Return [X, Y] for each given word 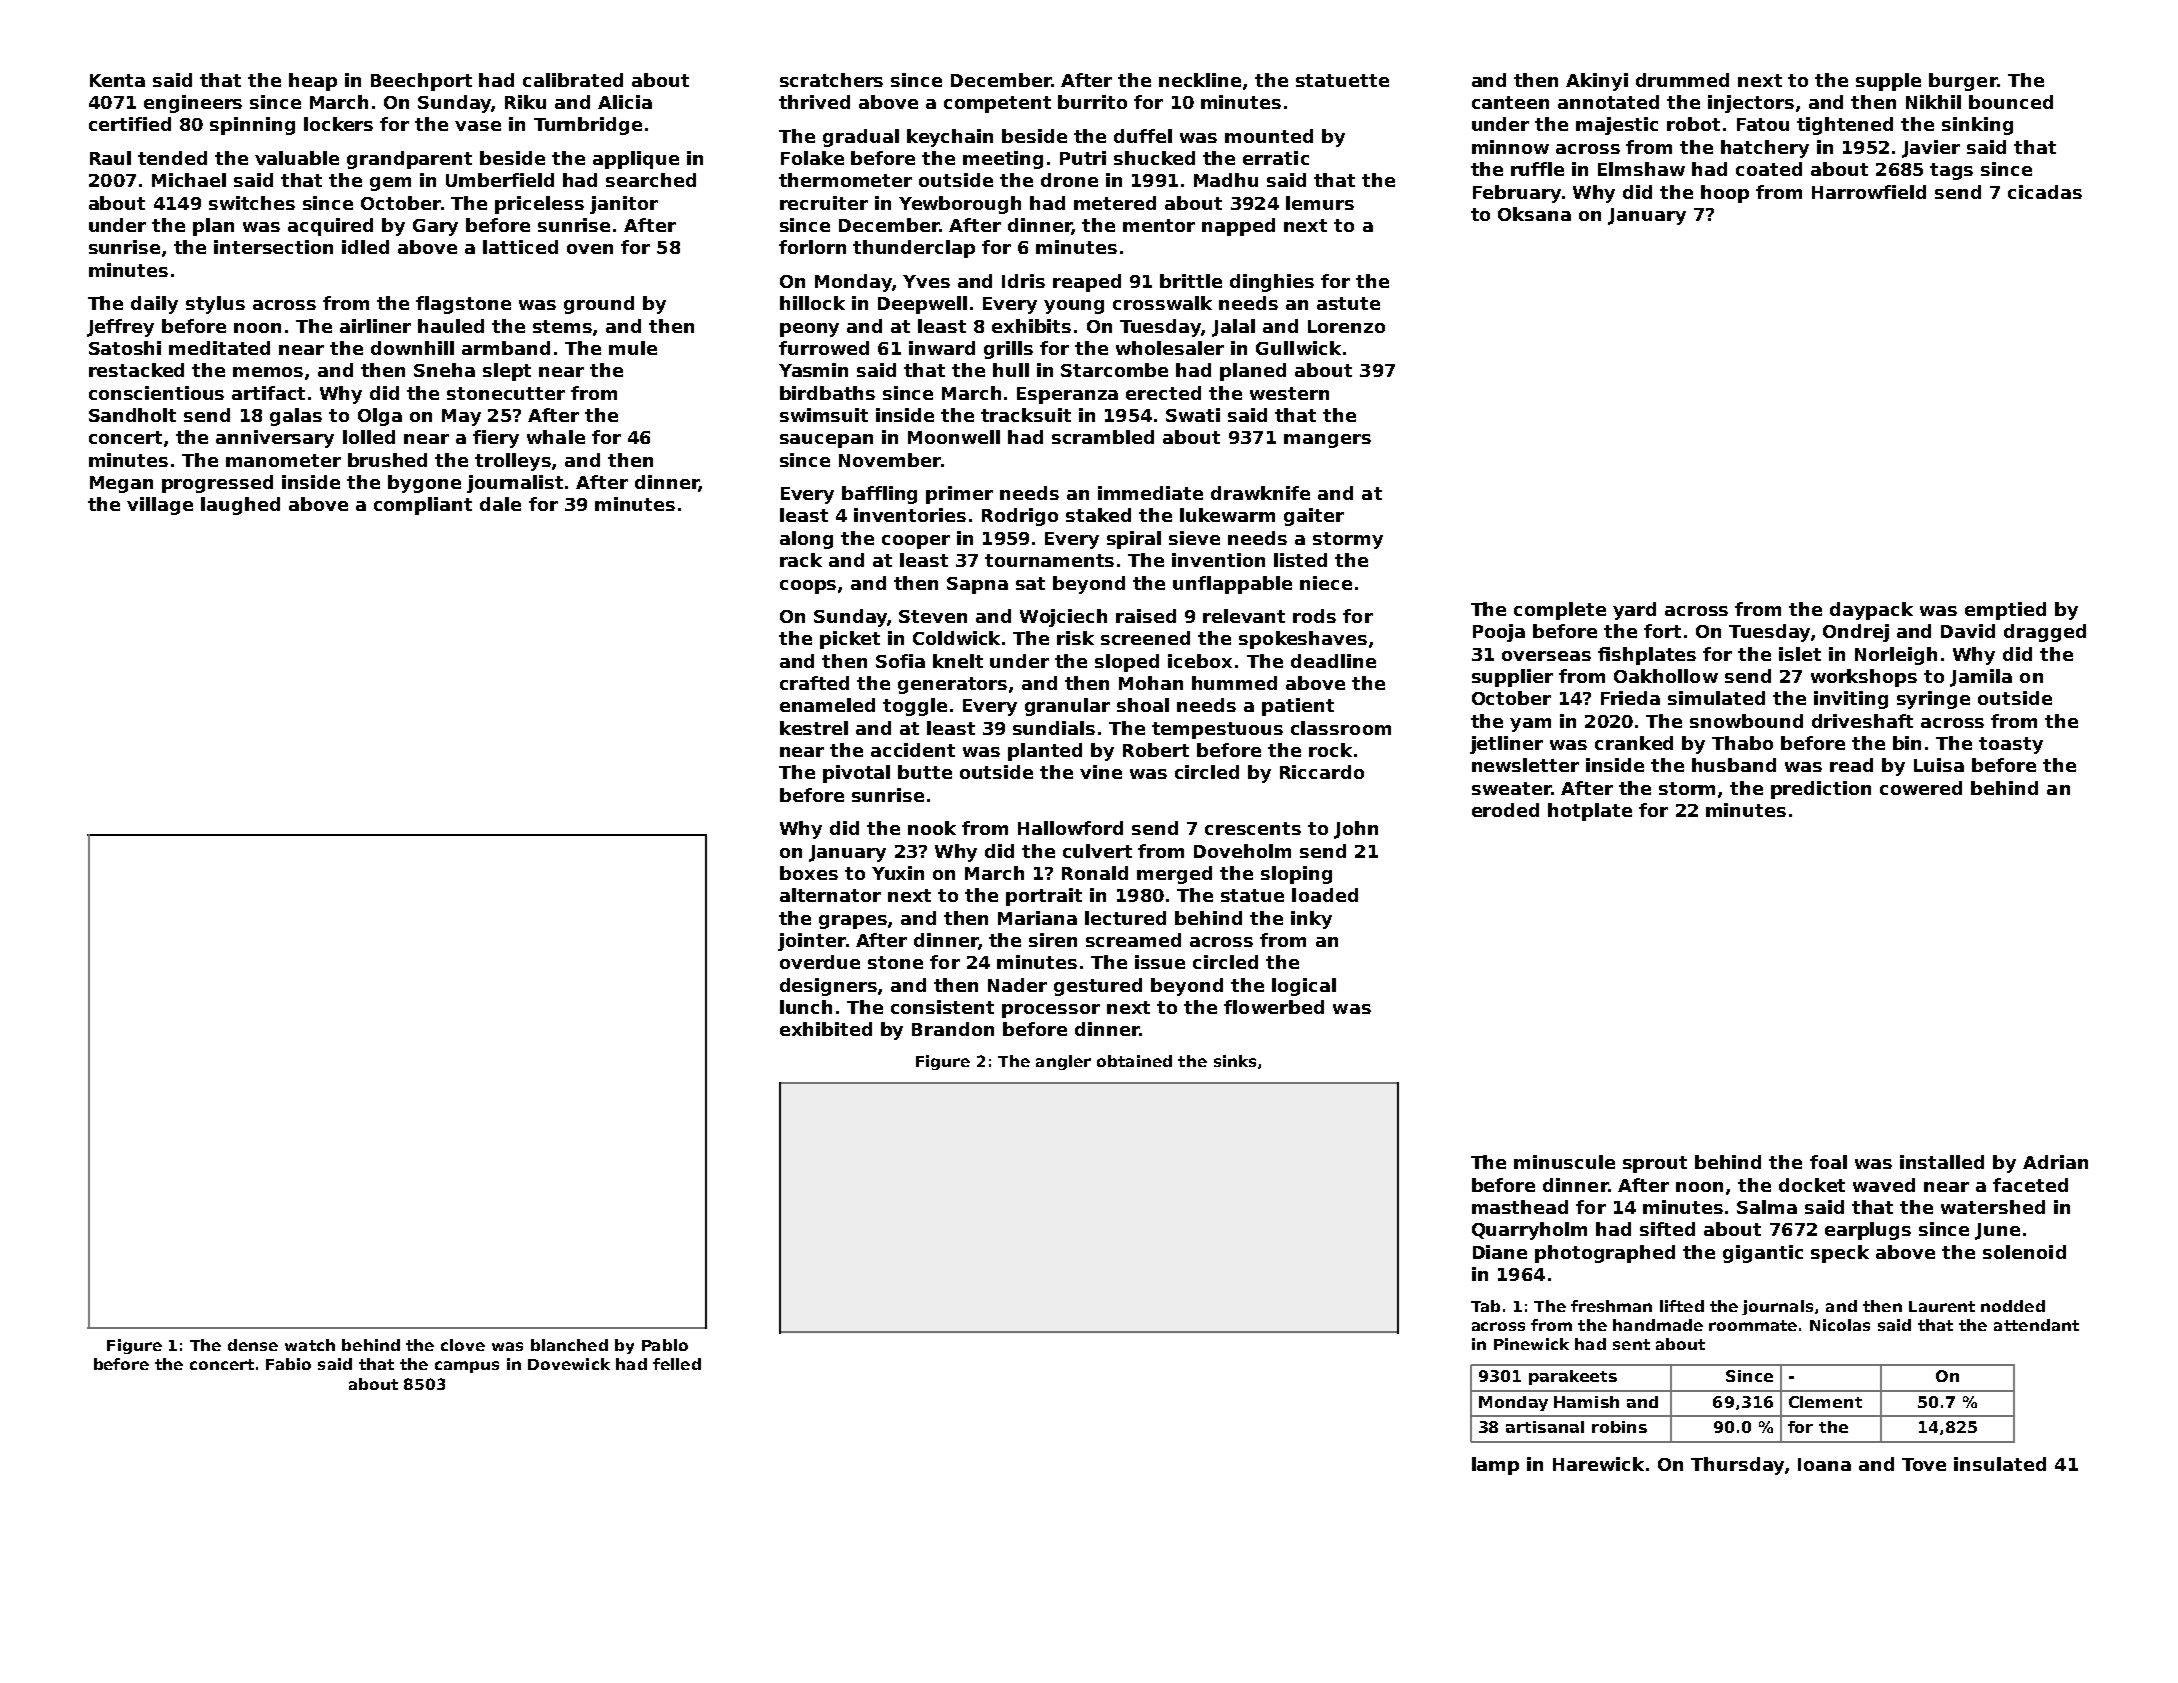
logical [1304, 987]
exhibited [826, 1029]
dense [253, 1345]
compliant [423, 506]
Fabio [288, 1364]
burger [1963, 82]
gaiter [1314, 517]
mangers [1327, 441]
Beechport [421, 82]
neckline [1200, 80]
